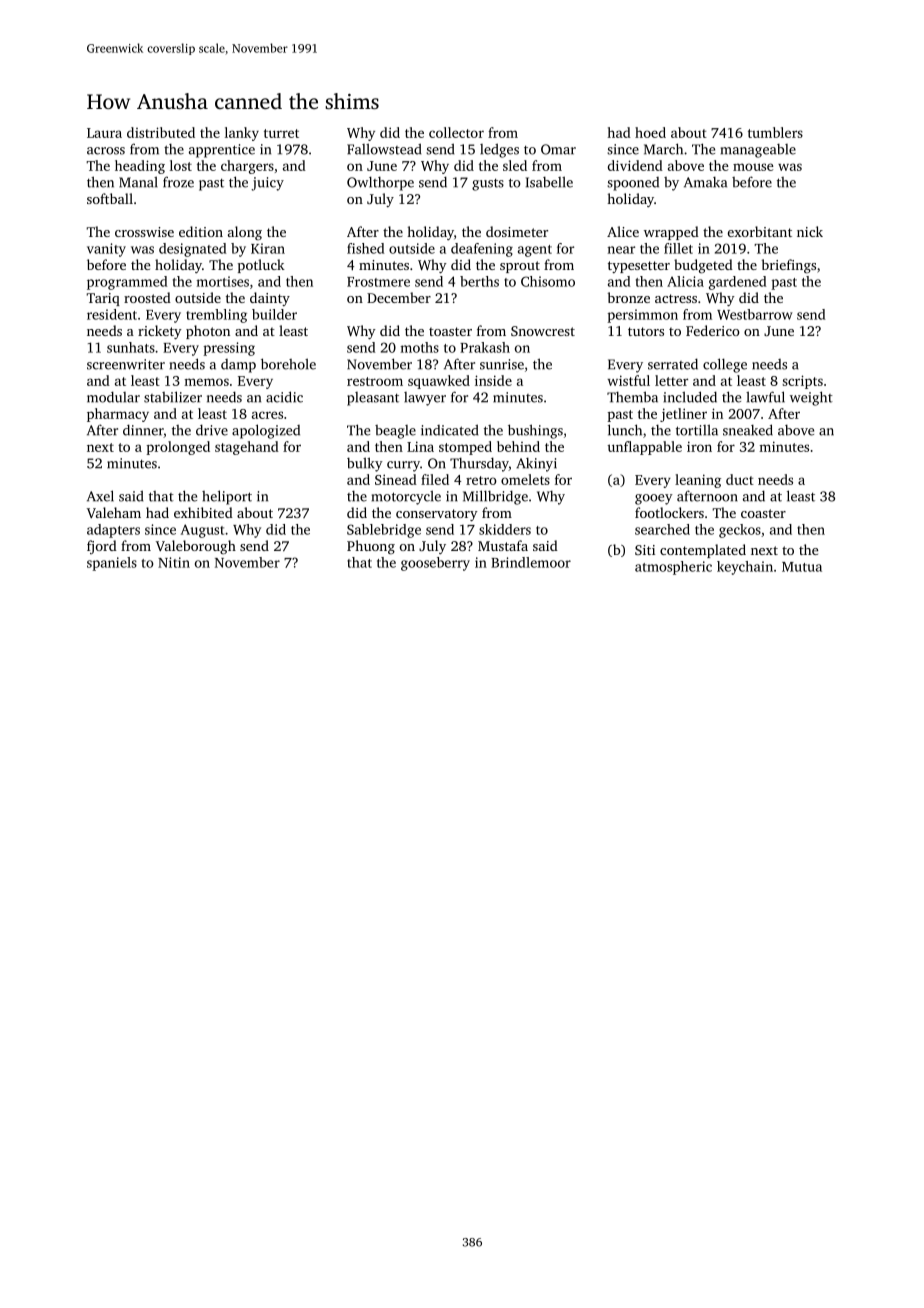 The width and height of the screenshot is (924, 1308). Describe the element at coordinates (505, 529) in the screenshot. I see `skidders` at that location.
